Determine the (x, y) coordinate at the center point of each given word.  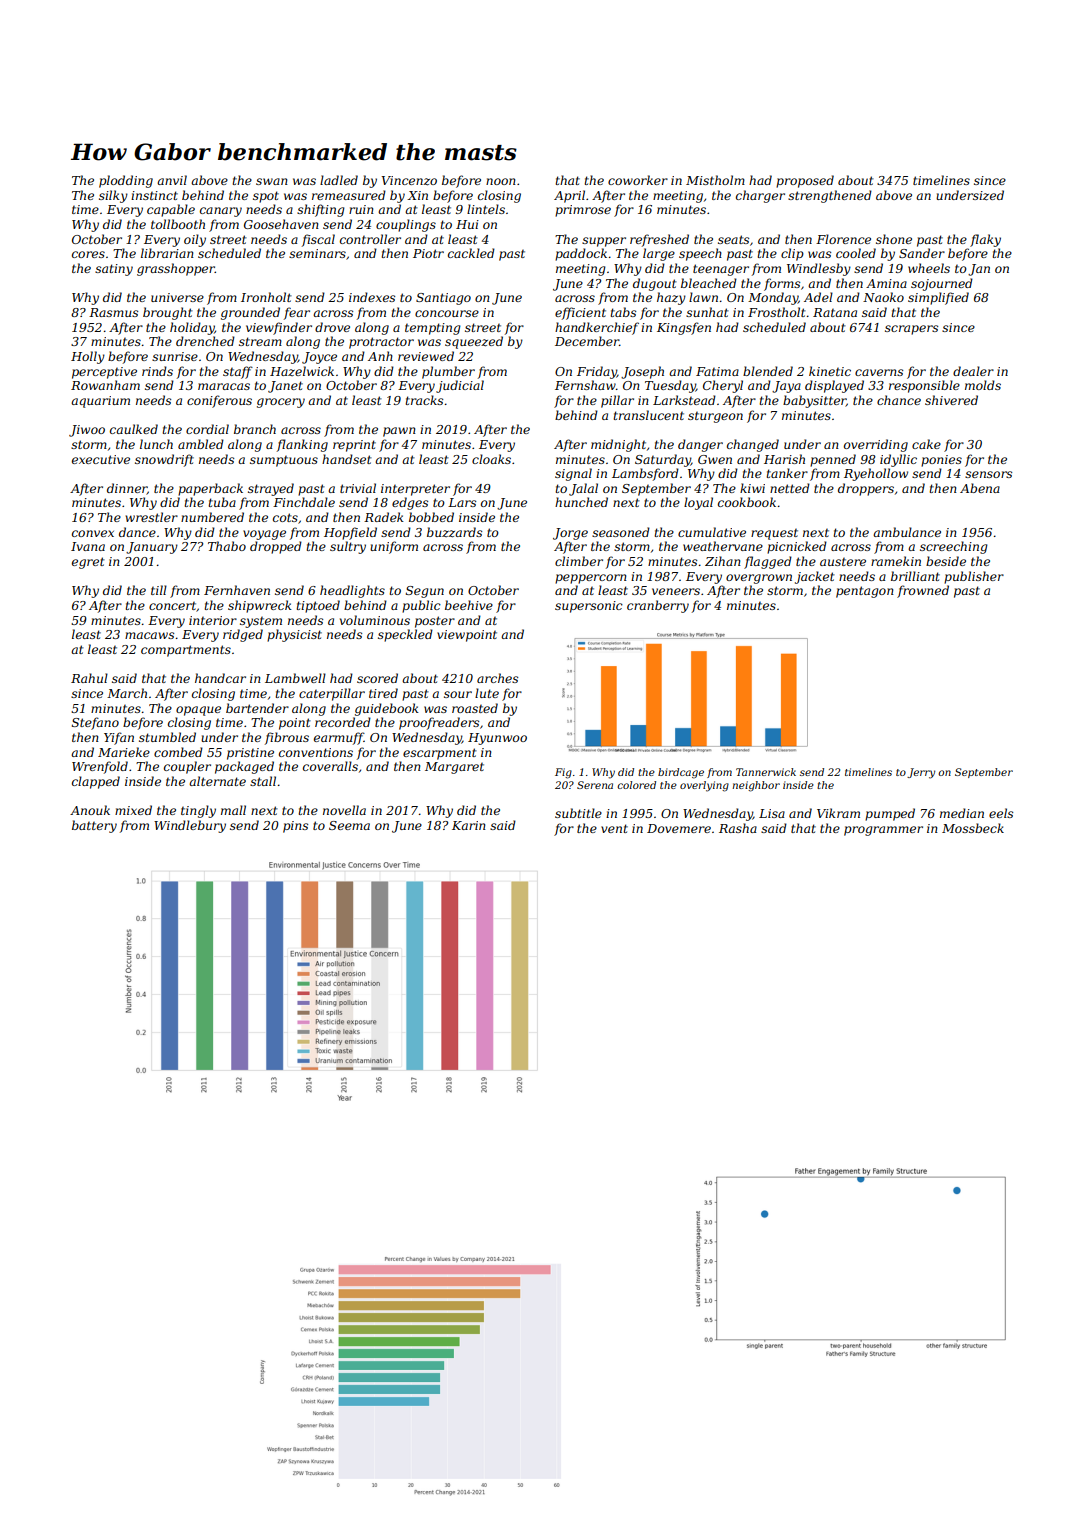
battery (94, 826)
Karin (469, 825)
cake (926, 444)
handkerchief (597, 328)
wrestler (152, 517)
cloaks (491, 459)
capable (171, 210)
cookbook (747, 502)
